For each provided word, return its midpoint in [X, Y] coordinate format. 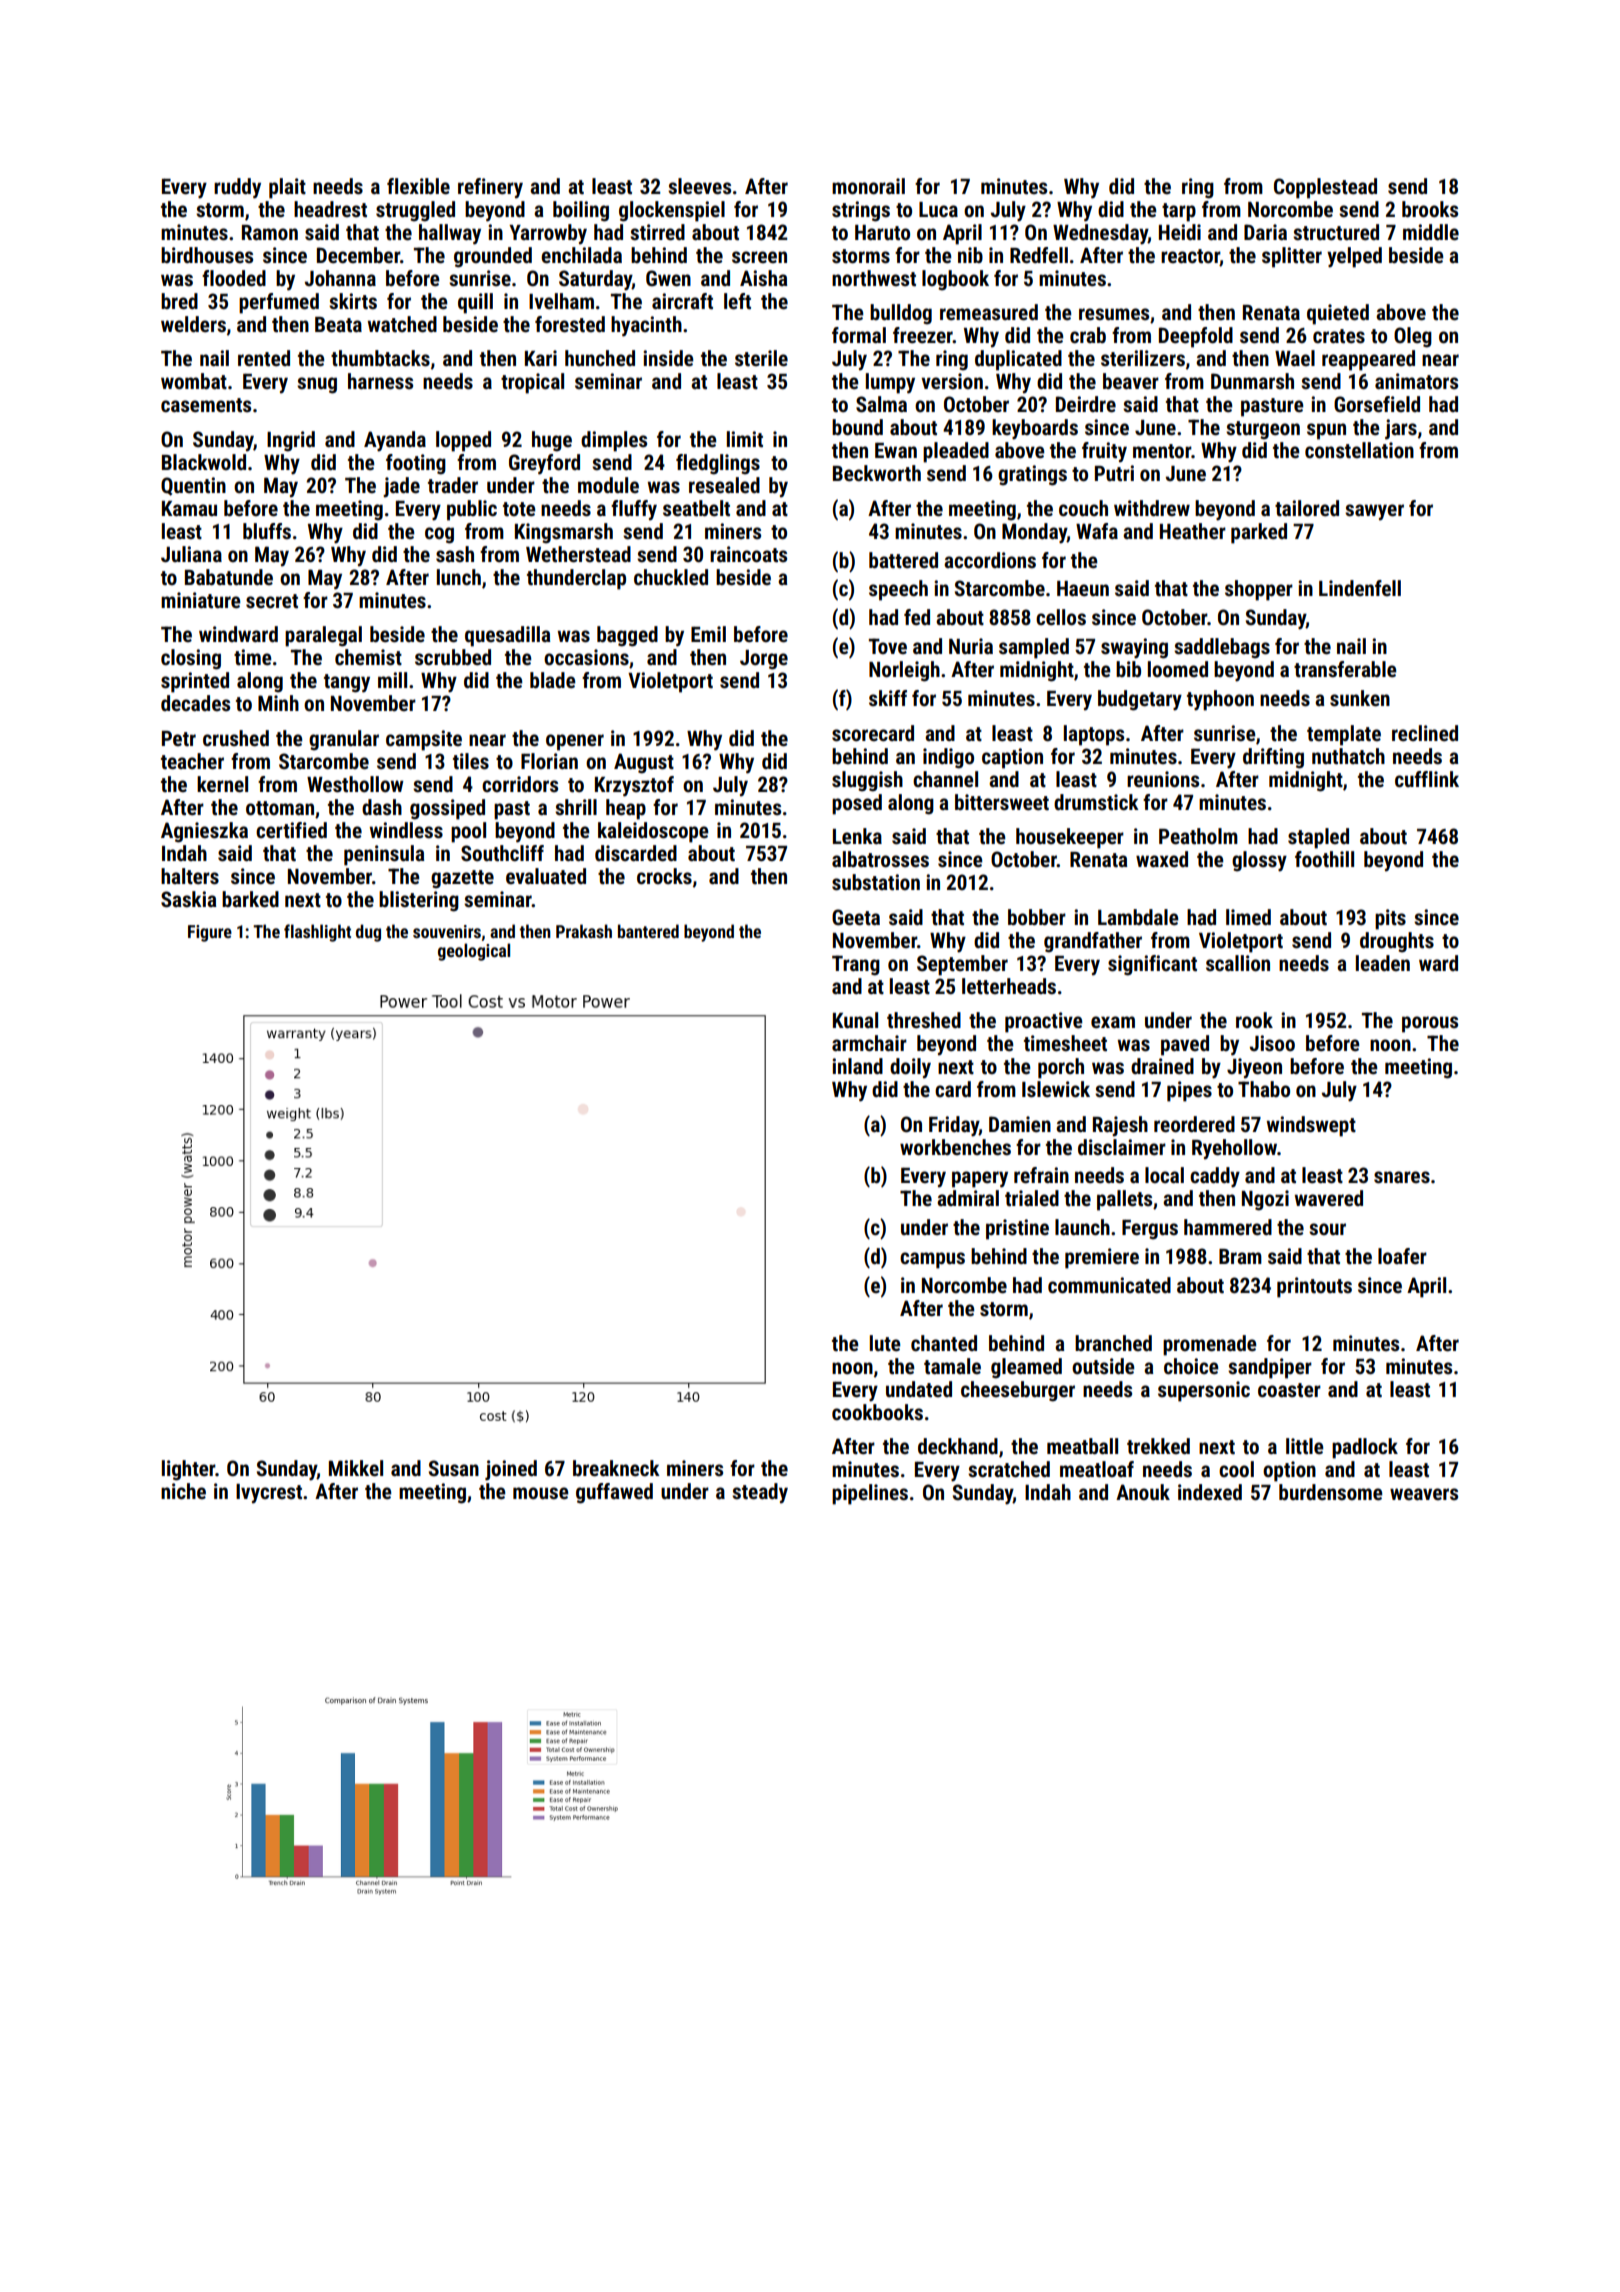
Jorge [764, 660]
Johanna [340, 278]
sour [1327, 1229]
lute [885, 1343]
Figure [210, 933]
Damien [1020, 1124]
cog [439, 535]
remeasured [989, 312]
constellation [1359, 450]
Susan [454, 1468]
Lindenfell [1360, 588]
